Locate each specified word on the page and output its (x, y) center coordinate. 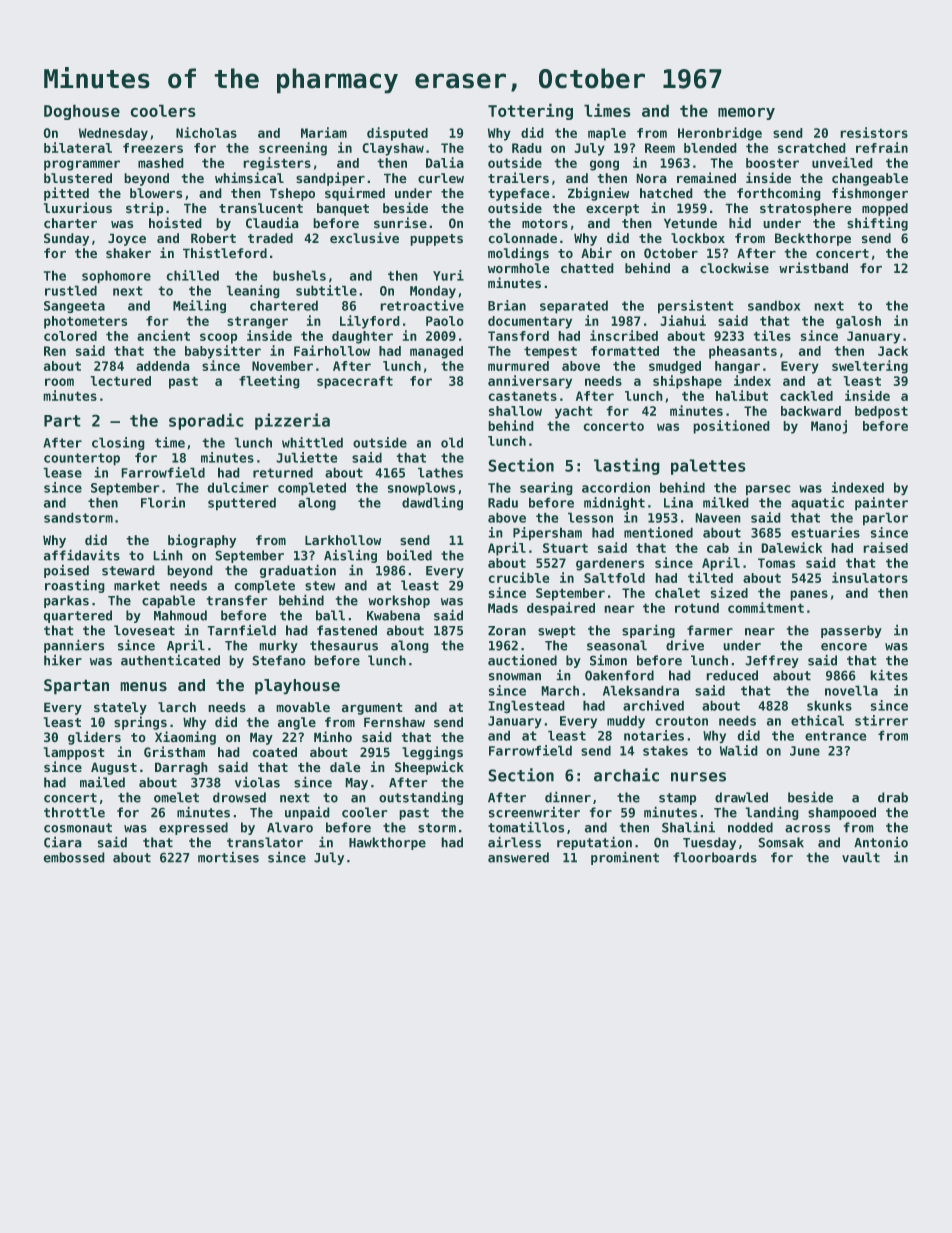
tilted (710, 577)
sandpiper (330, 179)
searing (546, 488)
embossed (74, 857)
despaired (561, 609)
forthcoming (779, 194)
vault (861, 857)
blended (710, 148)
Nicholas (206, 132)
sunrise (400, 223)
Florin (163, 502)
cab (718, 548)
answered (518, 857)
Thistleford (225, 253)
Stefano (279, 660)
